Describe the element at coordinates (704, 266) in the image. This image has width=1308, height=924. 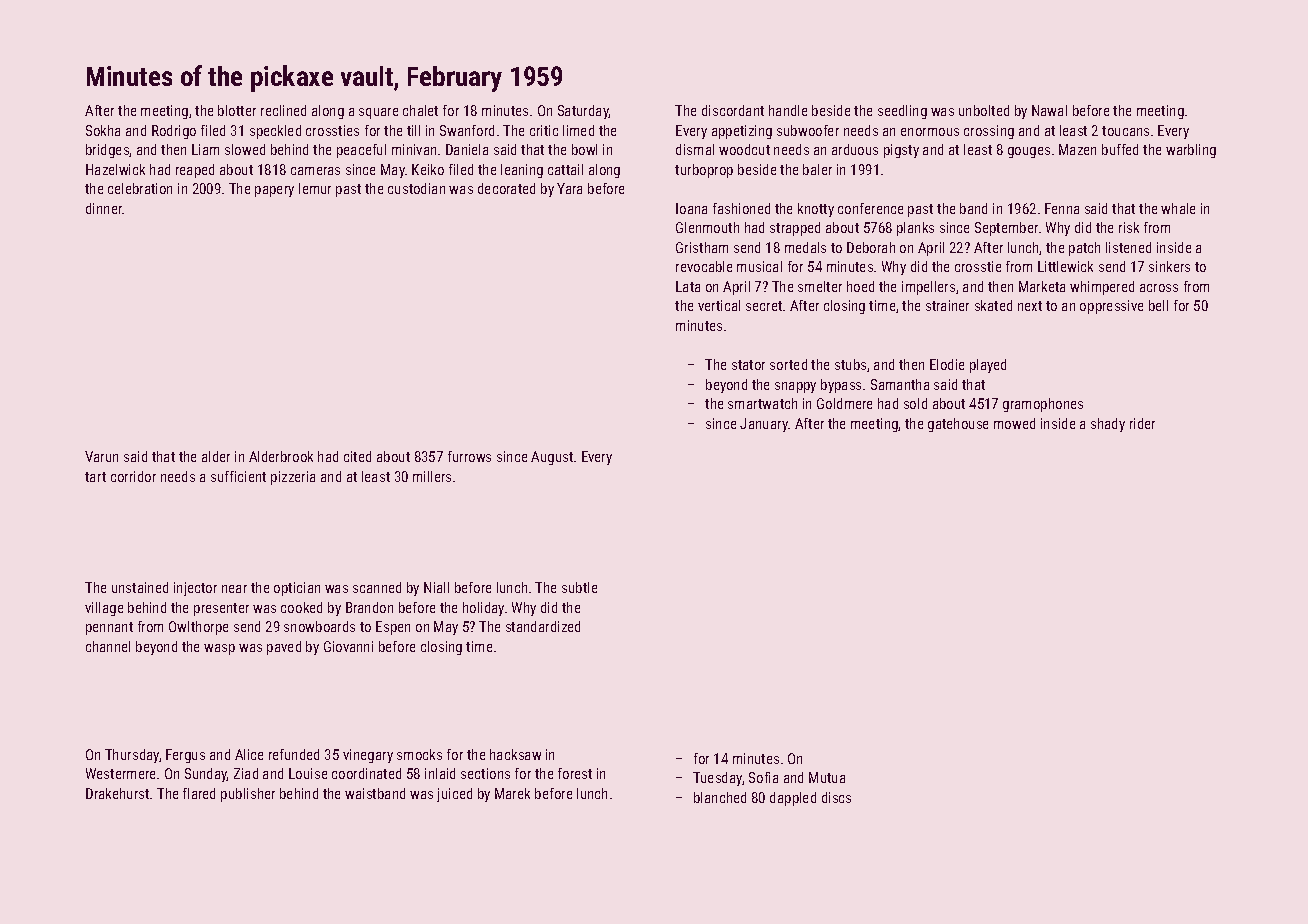
I see `revocable` at that location.
